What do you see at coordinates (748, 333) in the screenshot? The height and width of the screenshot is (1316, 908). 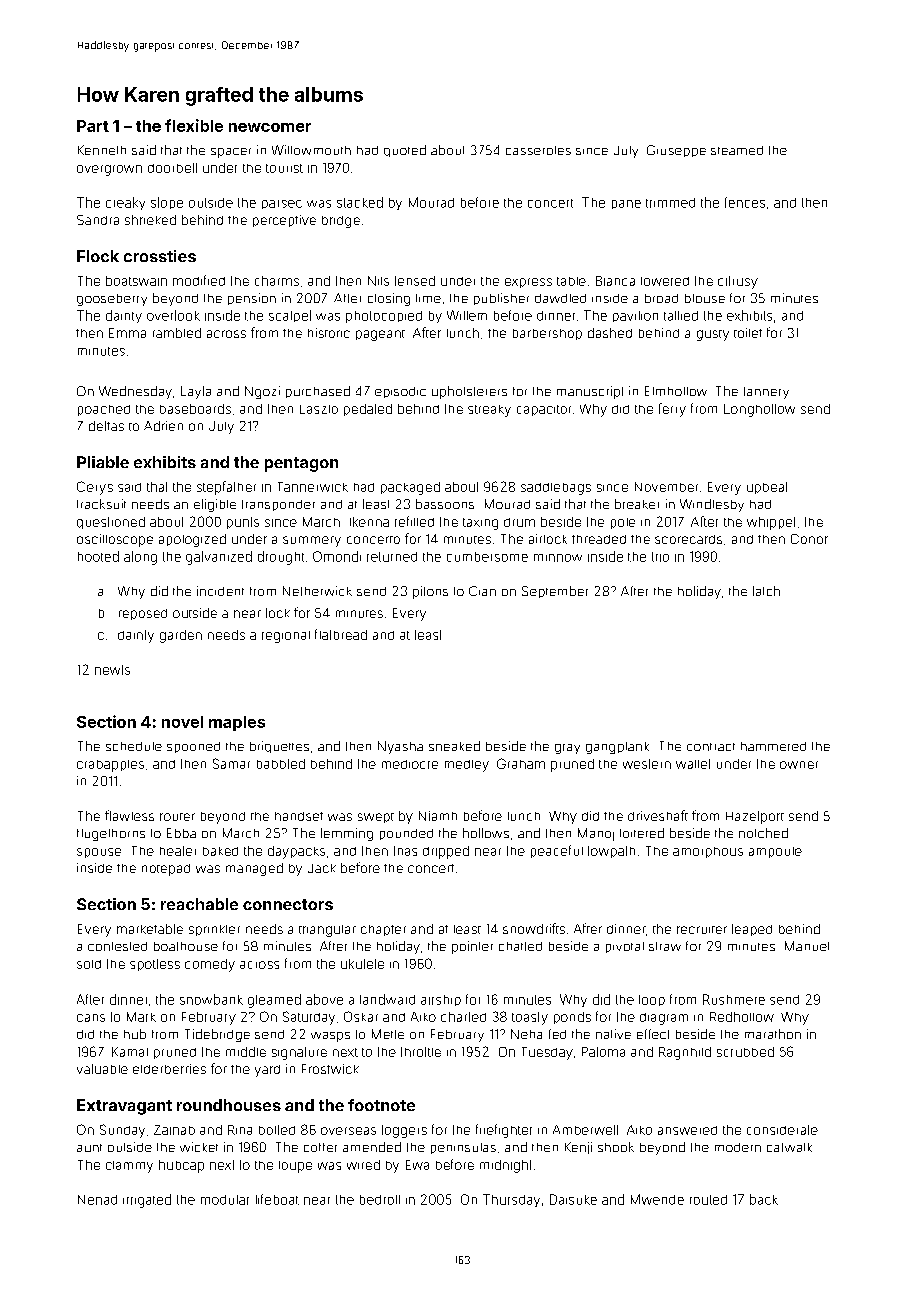 I see `toilet` at bounding box center [748, 333].
